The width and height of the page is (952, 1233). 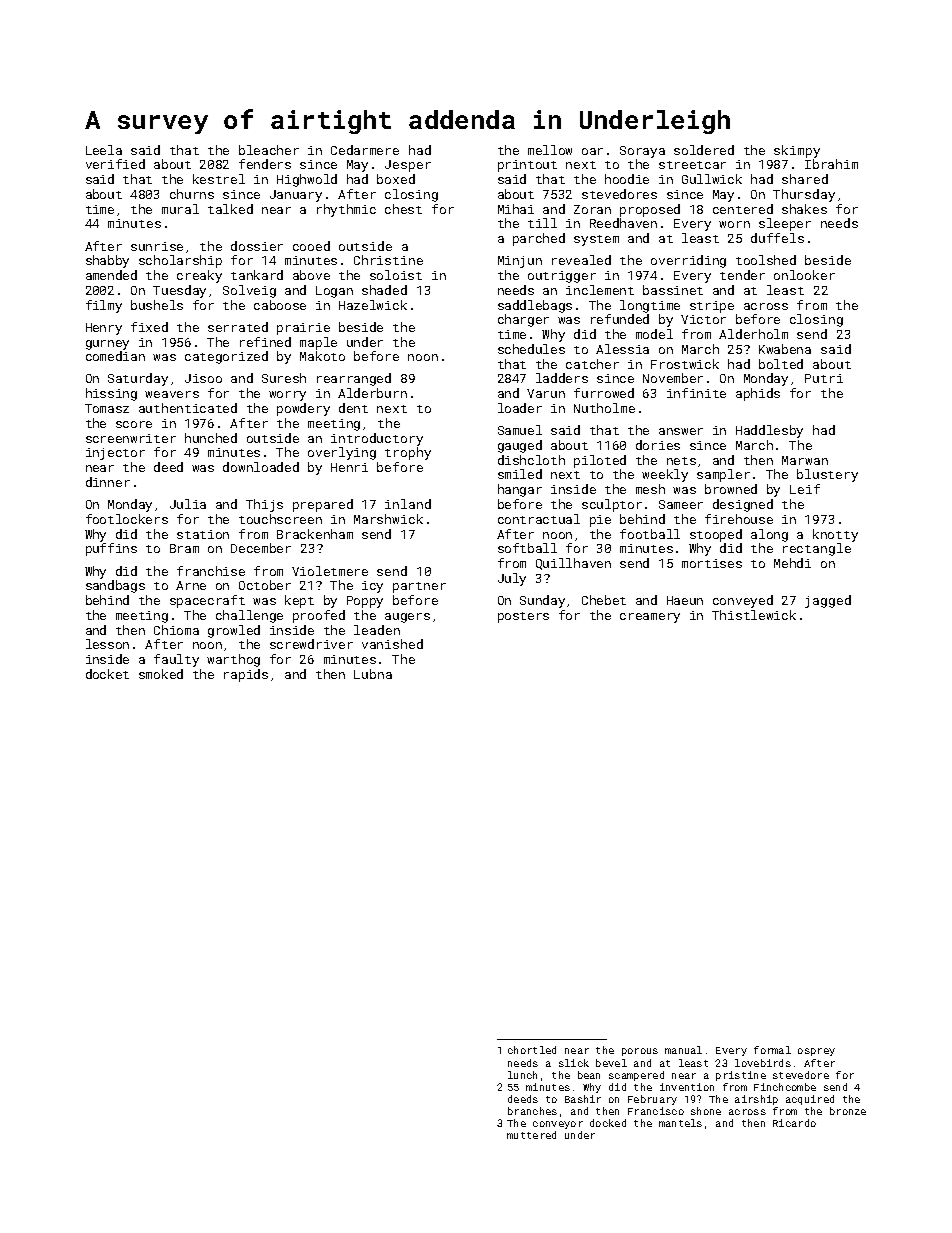 I want to click on introductory, so click(x=377, y=439).
